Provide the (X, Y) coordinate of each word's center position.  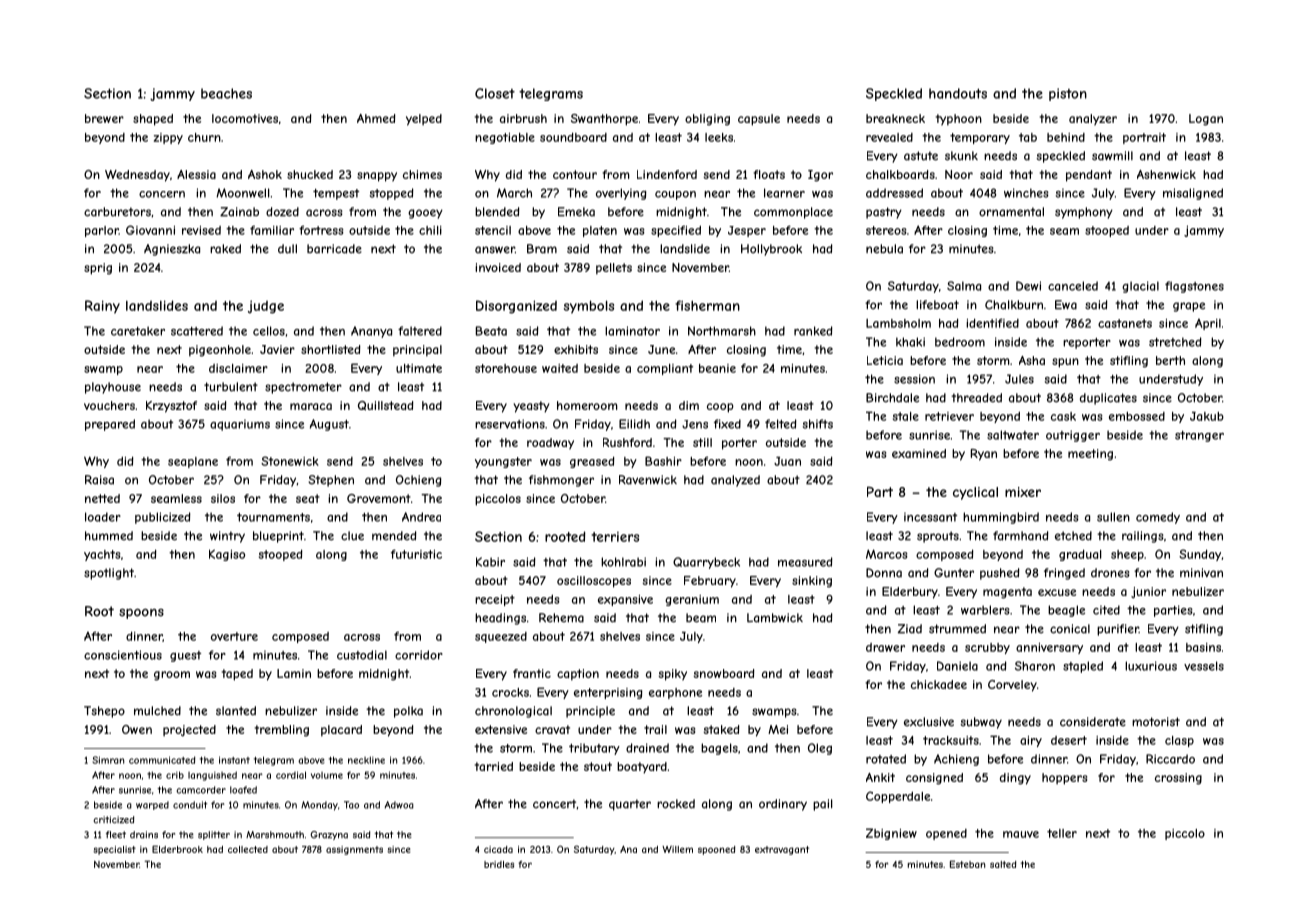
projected (189, 730)
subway (981, 723)
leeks (719, 137)
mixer (1023, 492)
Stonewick (290, 461)
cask (1063, 416)
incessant (930, 517)
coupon (675, 195)
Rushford (627, 442)
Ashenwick (1166, 174)
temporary (980, 138)
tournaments (273, 517)
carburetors (117, 212)
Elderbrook (177, 849)
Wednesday (137, 176)
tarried (494, 766)
